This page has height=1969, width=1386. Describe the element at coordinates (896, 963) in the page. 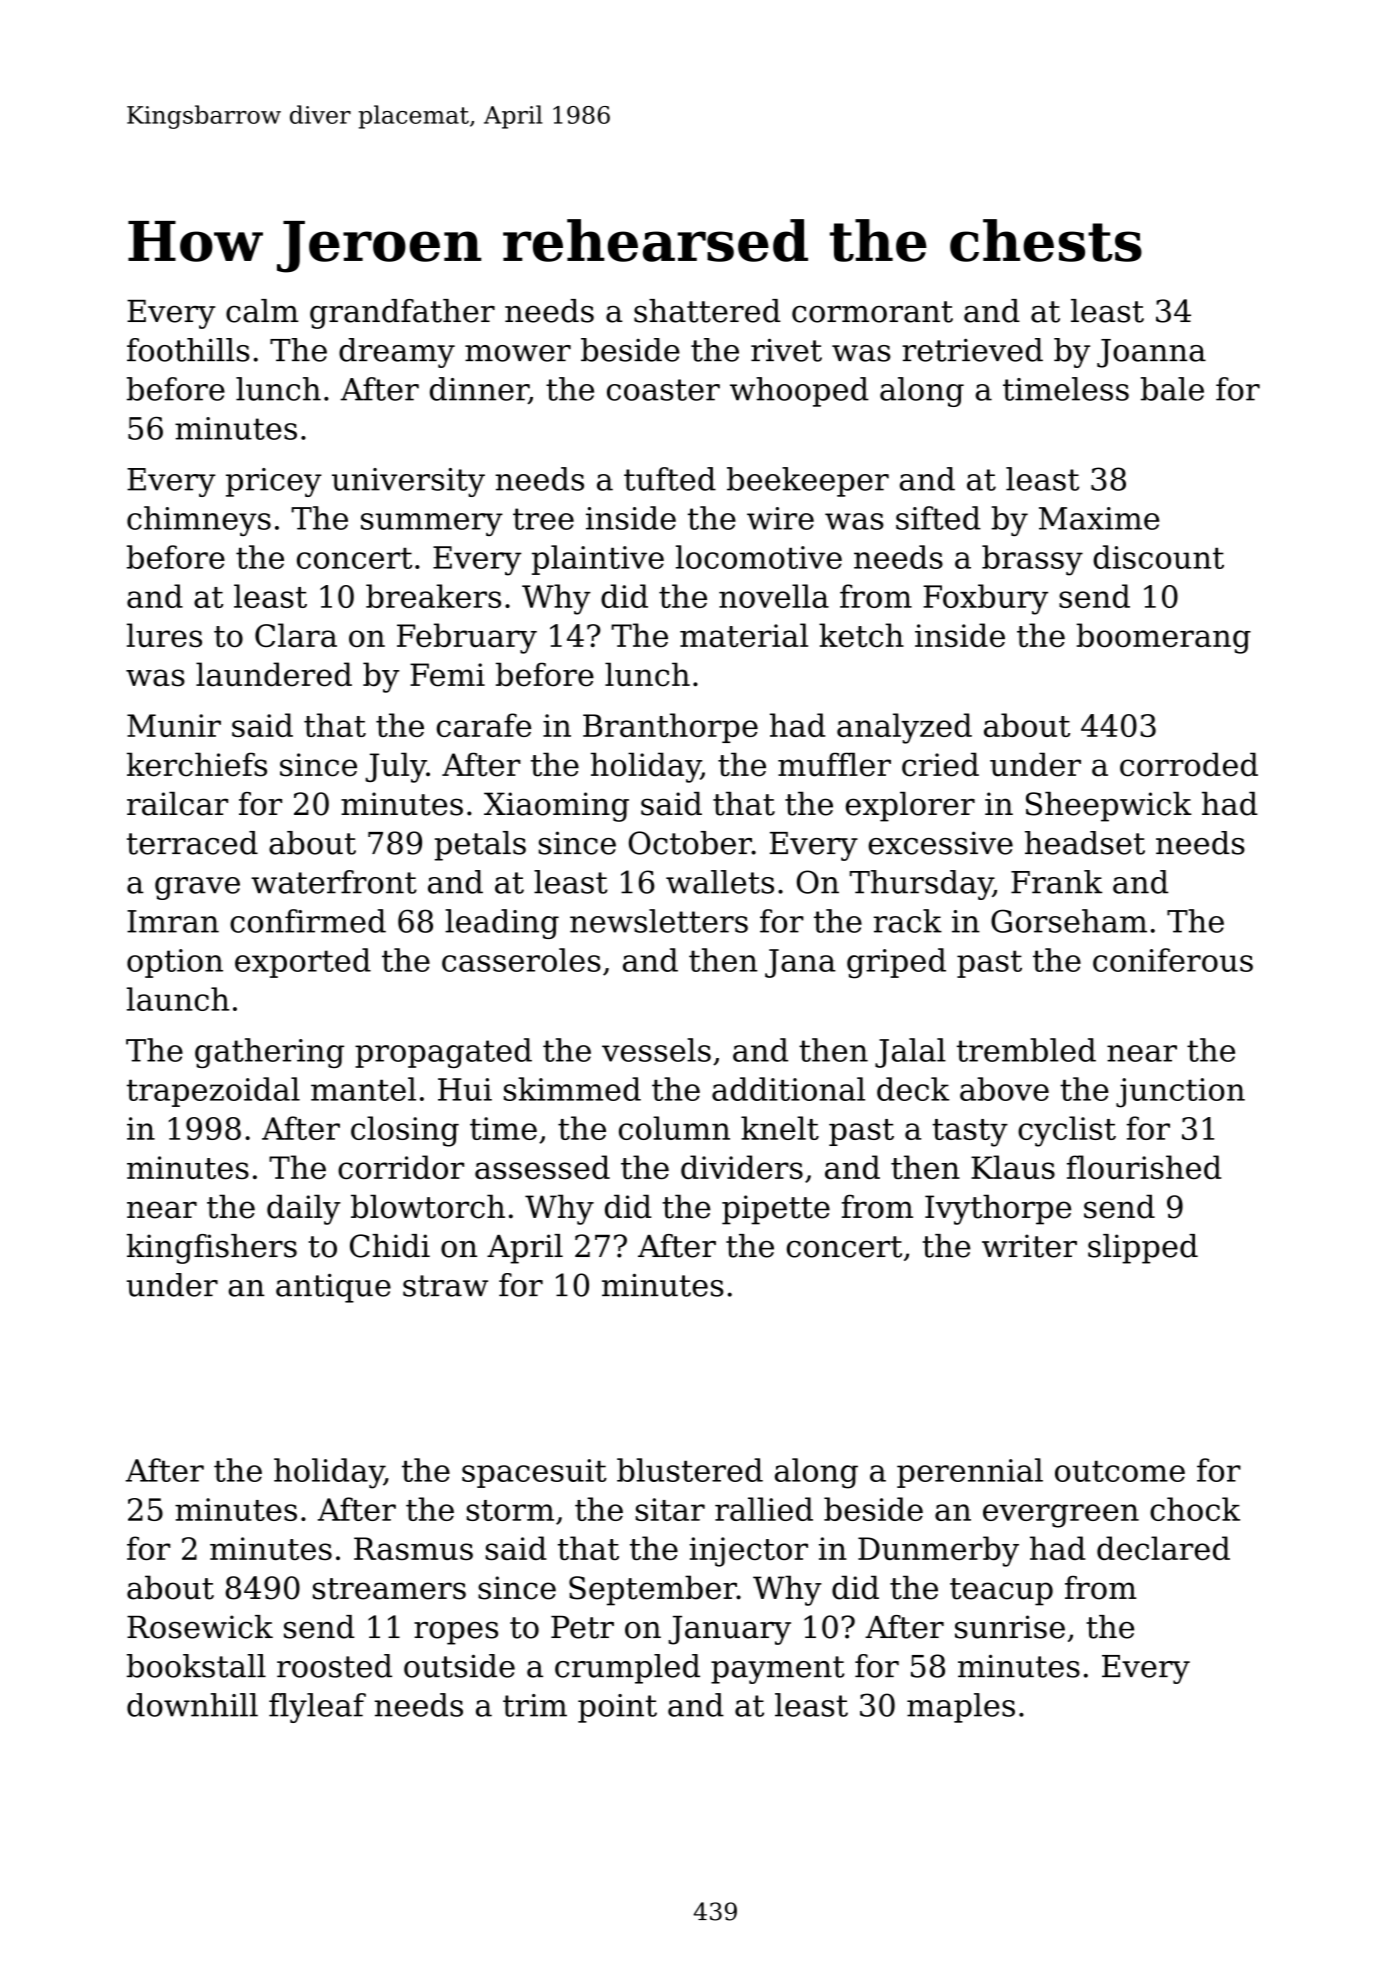

I see `griped` at that location.
